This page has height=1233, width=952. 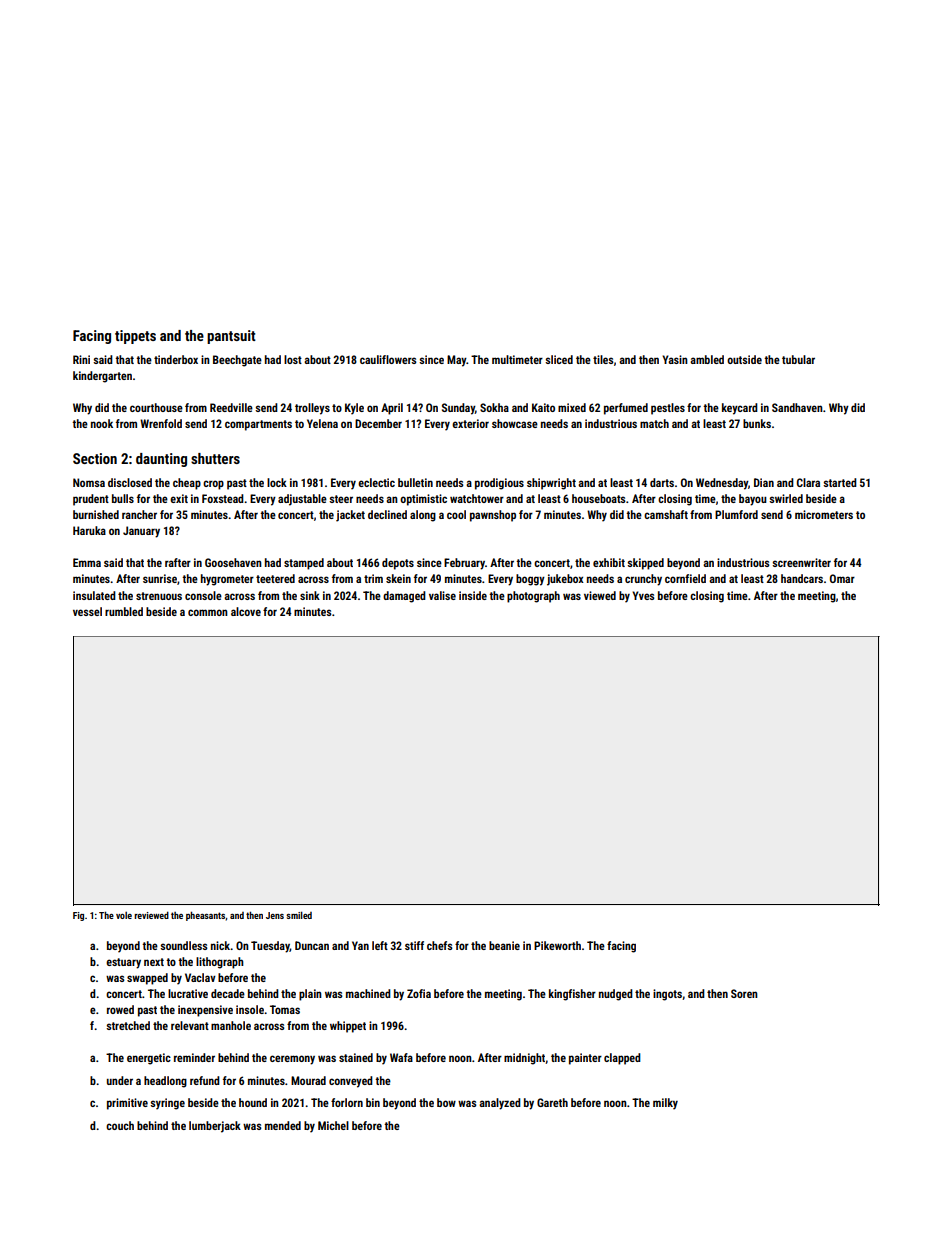 I want to click on chefs, so click(x=440, y=945).
